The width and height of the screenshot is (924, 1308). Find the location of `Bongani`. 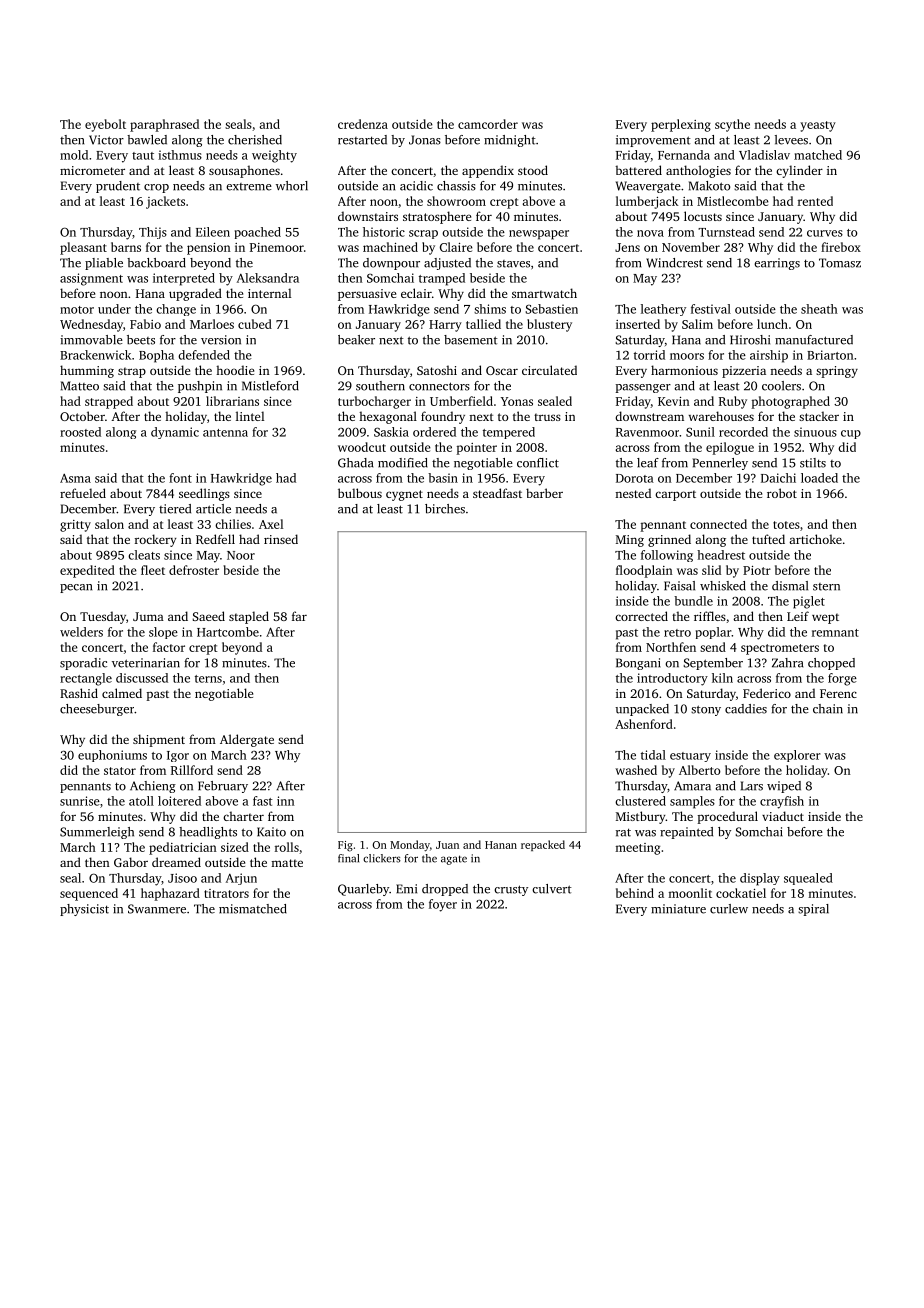

Bongani is located at coordinates (638, 664).
